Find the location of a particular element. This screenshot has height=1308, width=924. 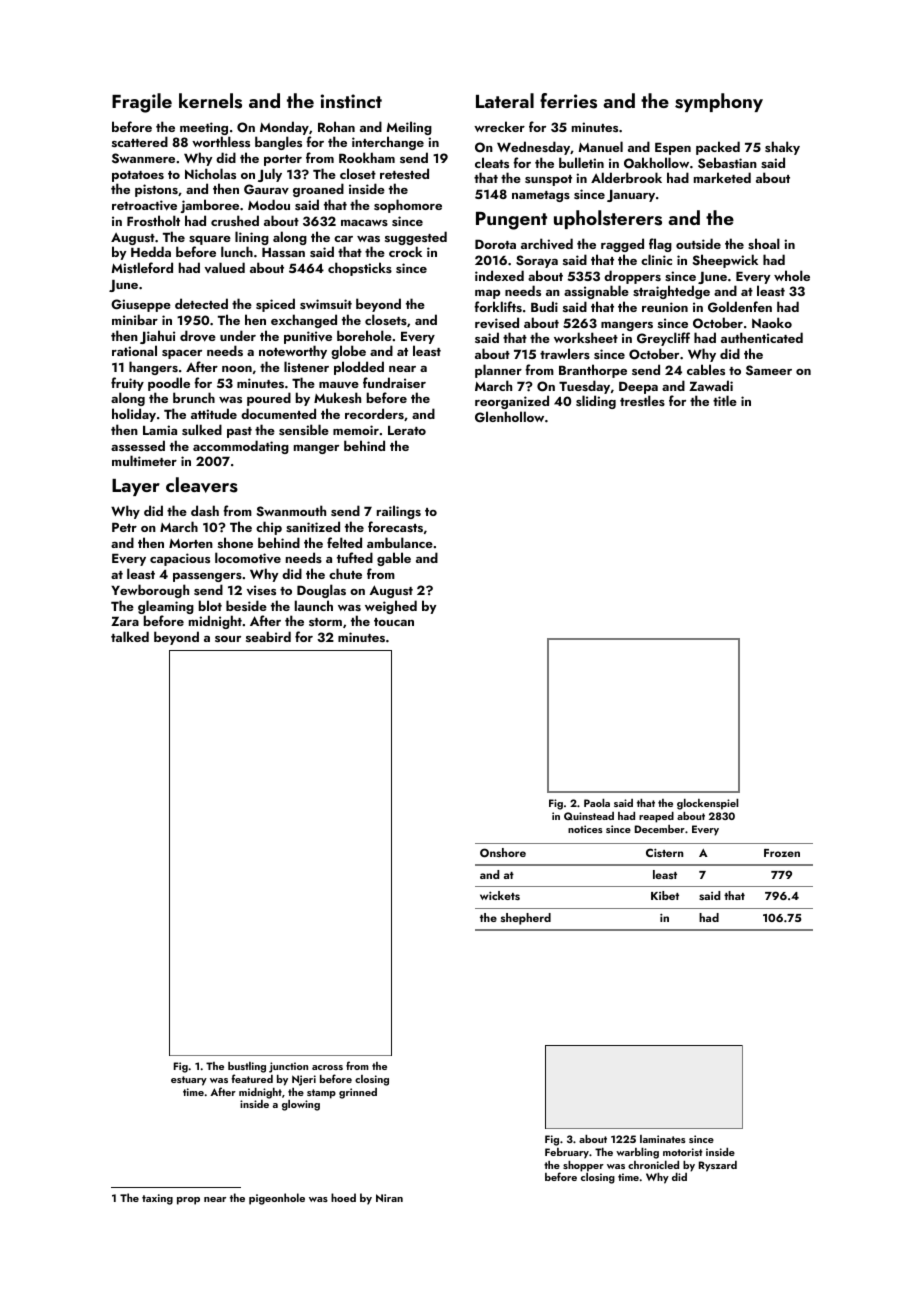

Budi is located at coordinates (544, 306).
